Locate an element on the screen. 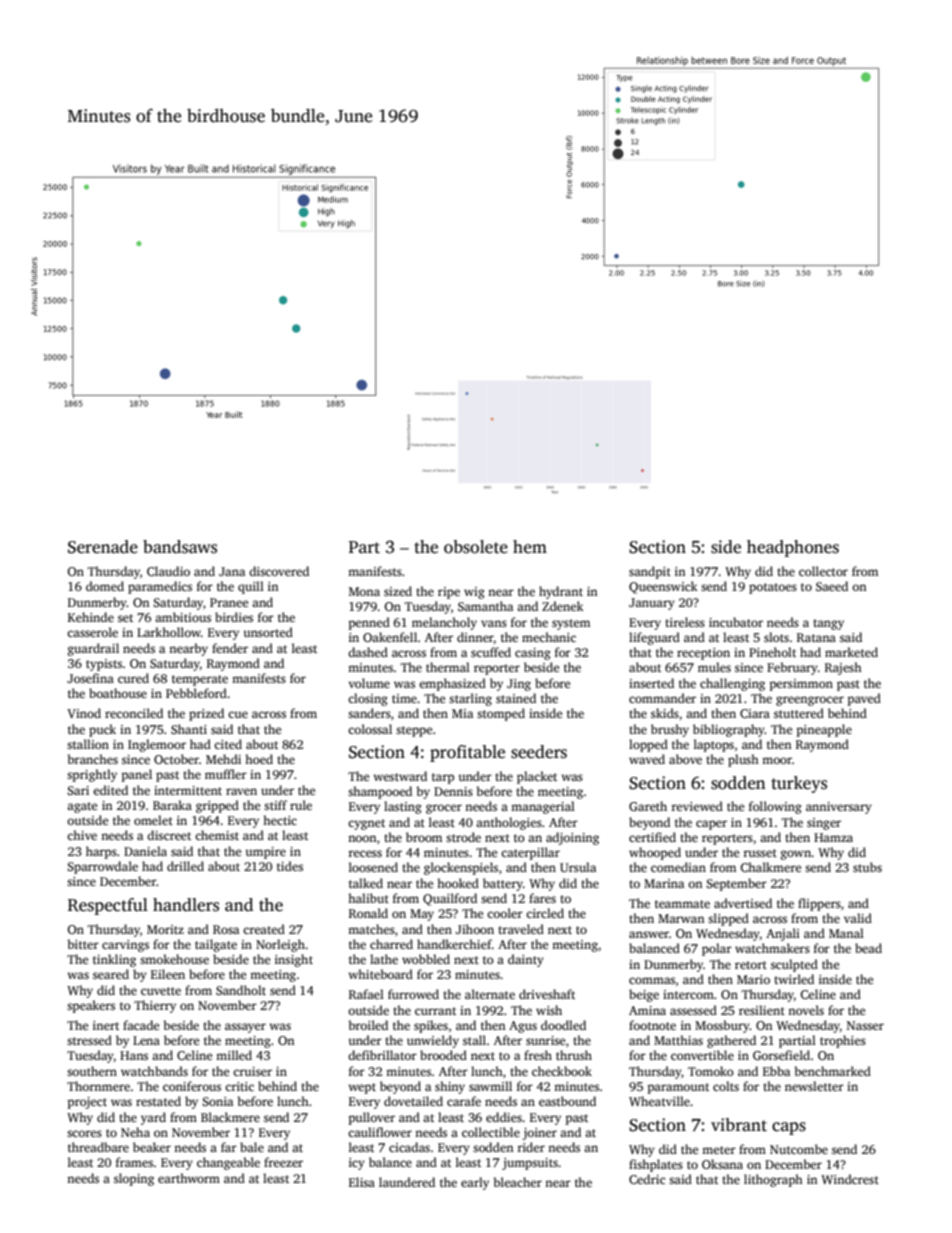 The image size is (952, 1233). turkeys is located at coordinates (799, 784).
